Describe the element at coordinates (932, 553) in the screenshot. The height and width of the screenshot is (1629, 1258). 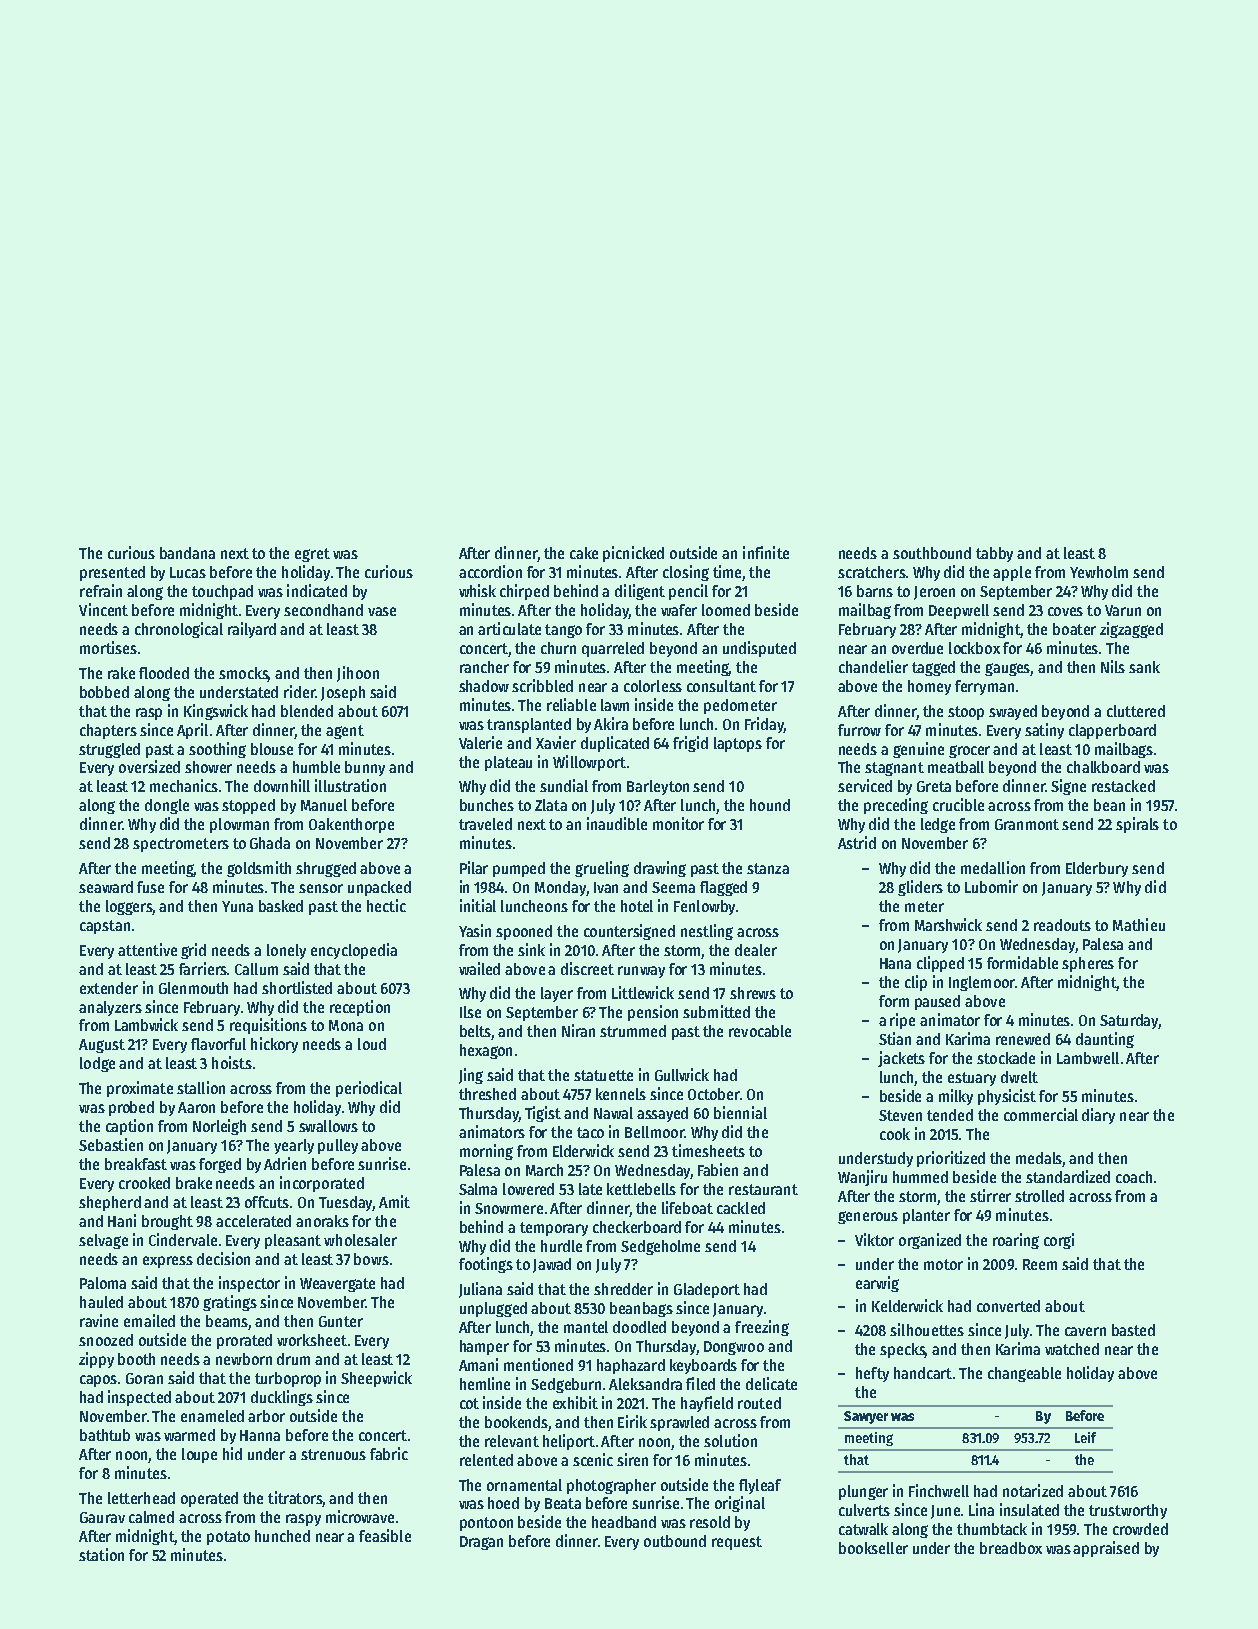
I see `southbound` at that location.
